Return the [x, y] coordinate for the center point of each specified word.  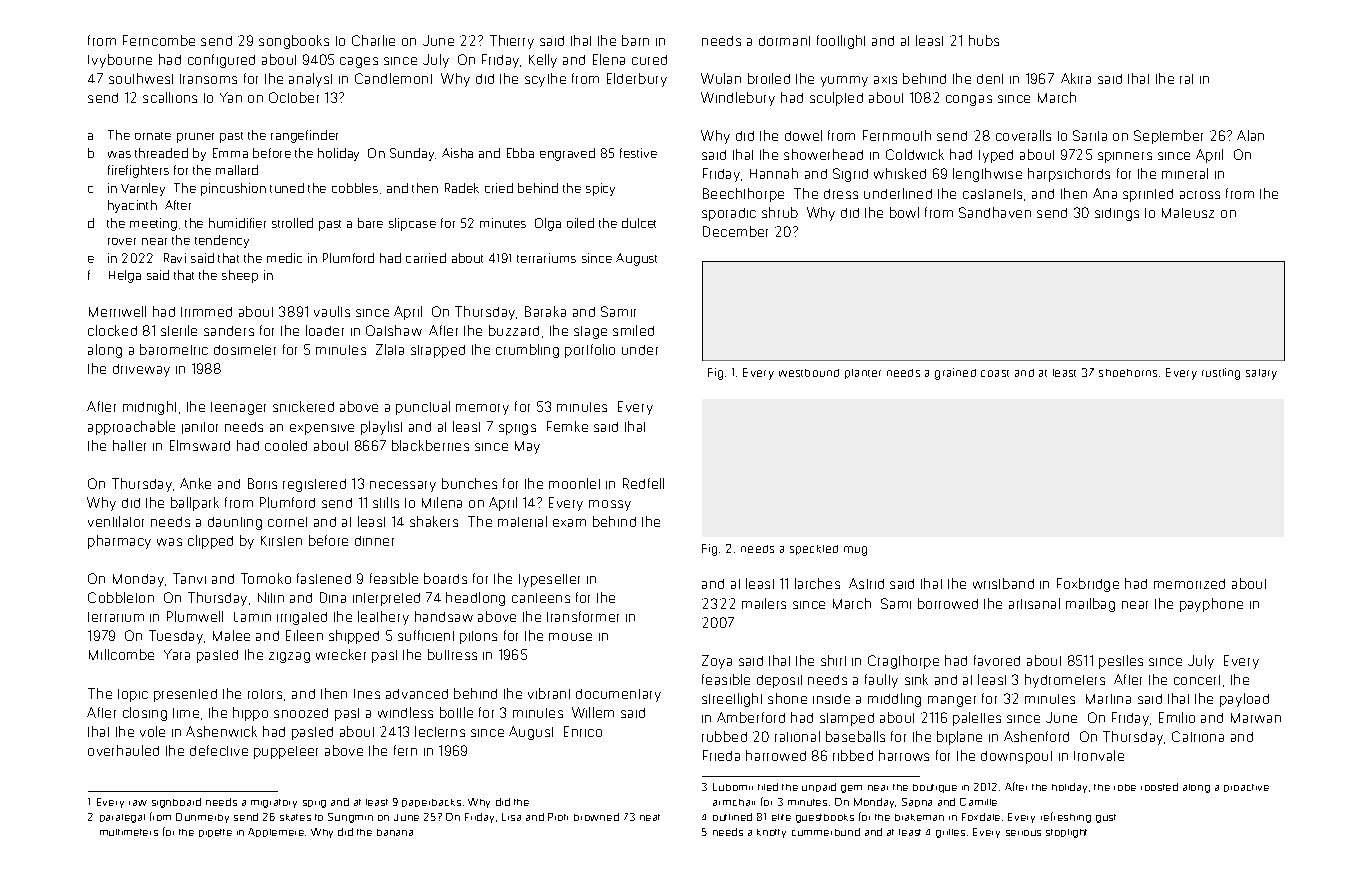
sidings [1117, 214]
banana [395, 832]
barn [635, 40]
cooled [286, 445]
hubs [984, 40]
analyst [310, 80]
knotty [771, 833]
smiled [633, 330]
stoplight [1066, 833]
